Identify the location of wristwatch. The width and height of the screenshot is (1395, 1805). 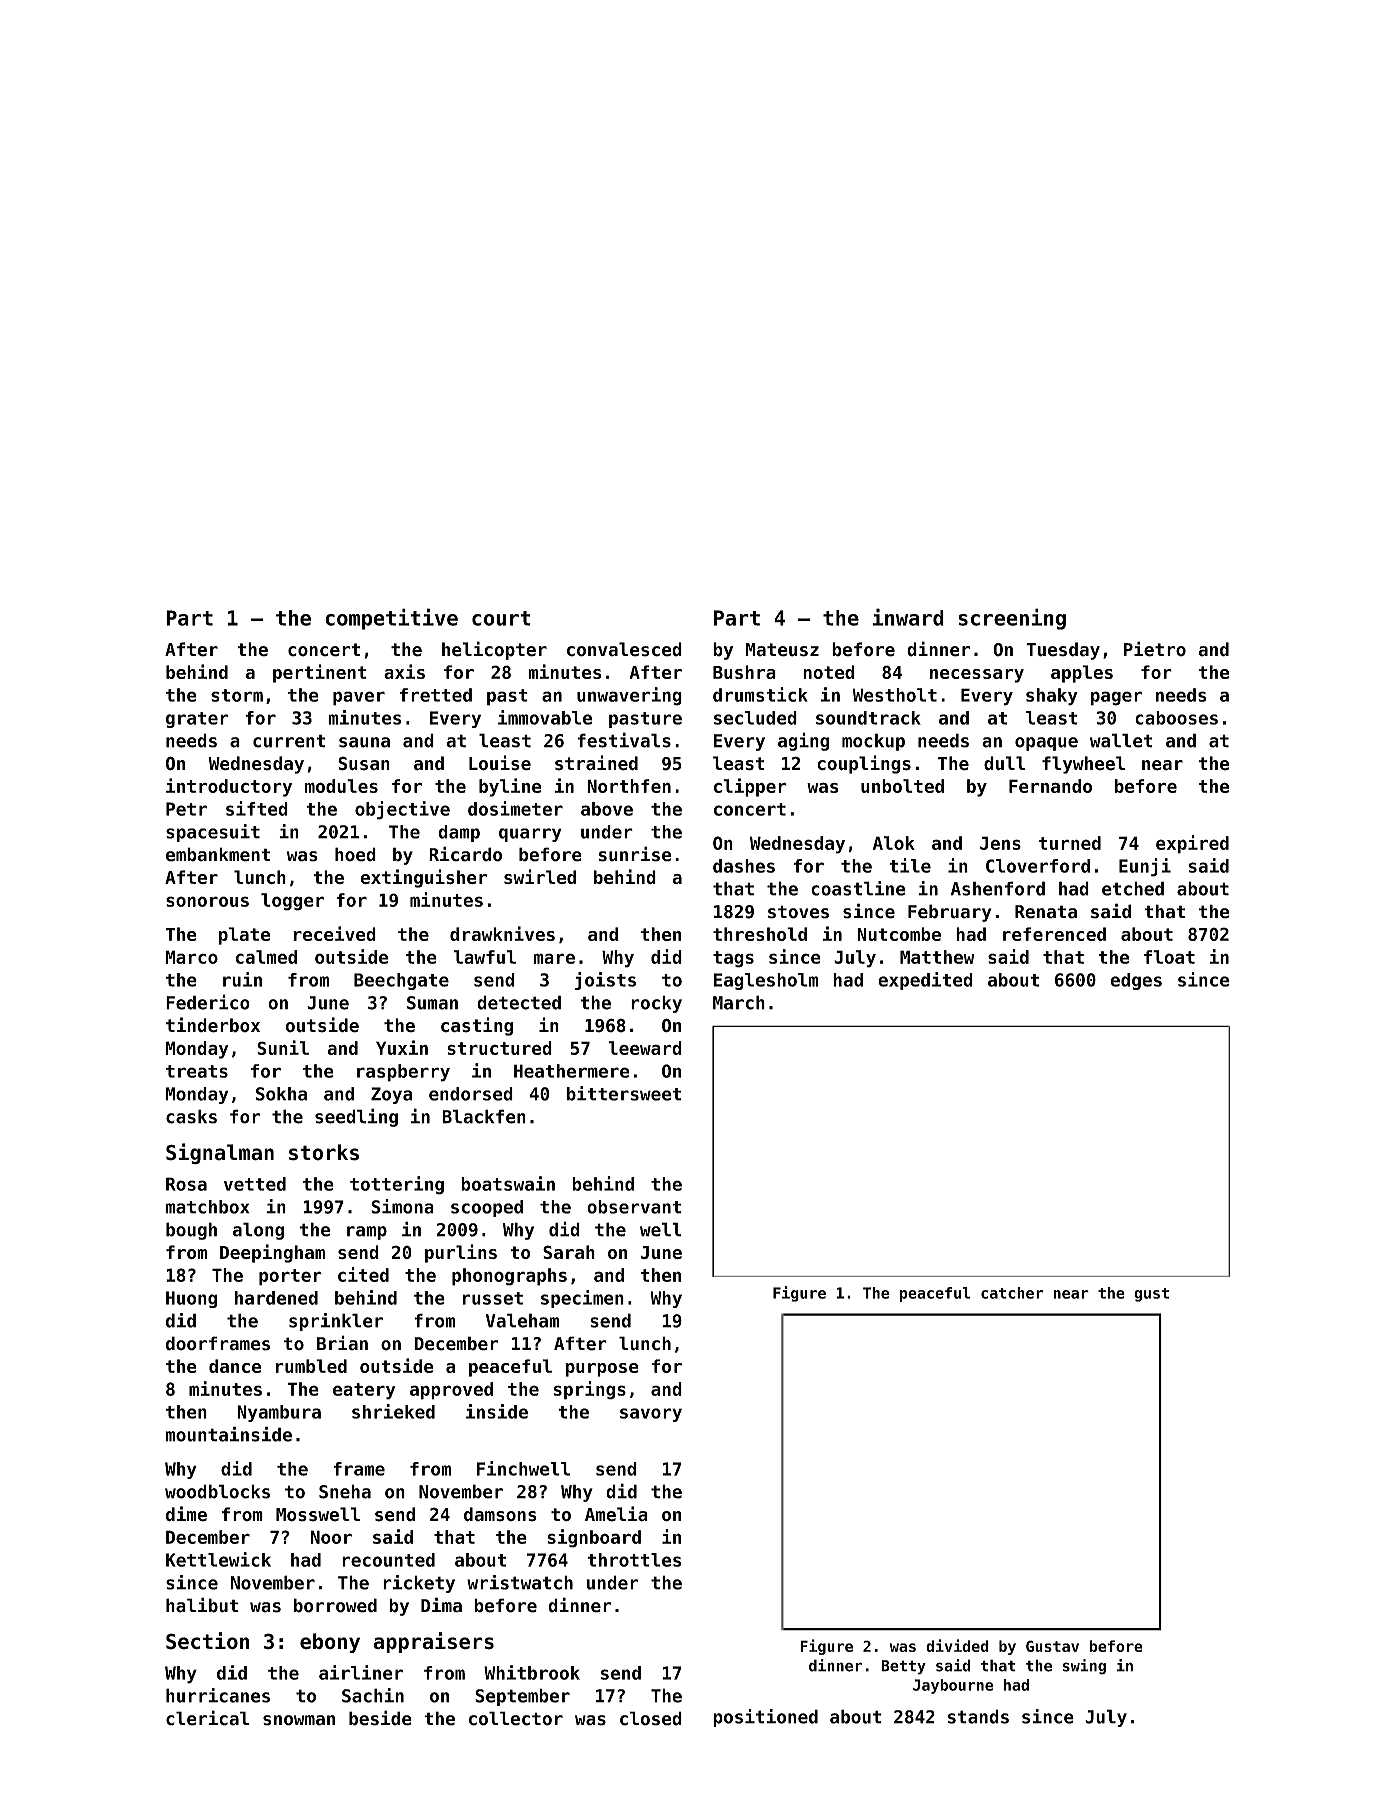
(520, 1582).
